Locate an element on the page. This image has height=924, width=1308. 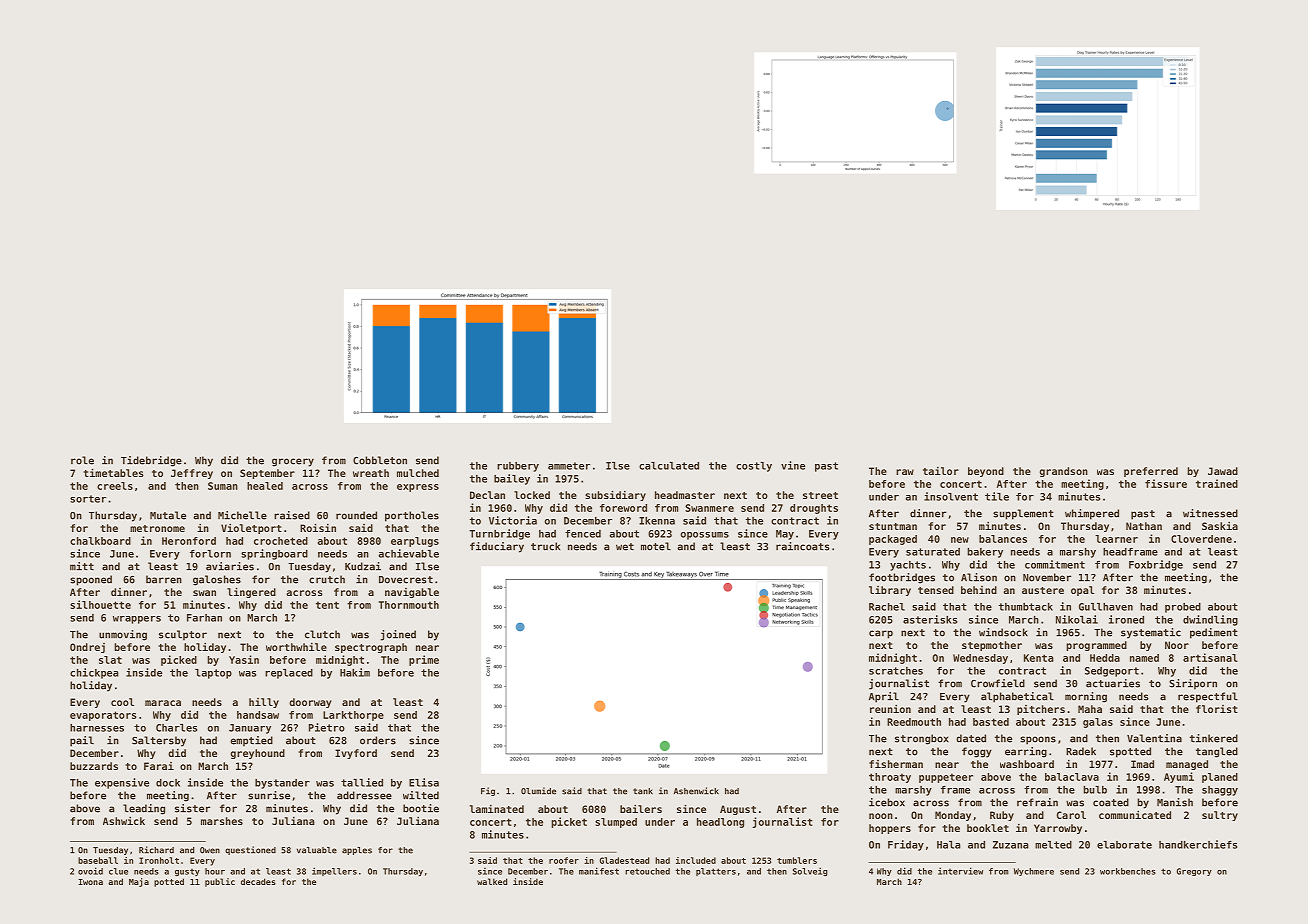
Thornmouth is located at coordinates (409, 605).
